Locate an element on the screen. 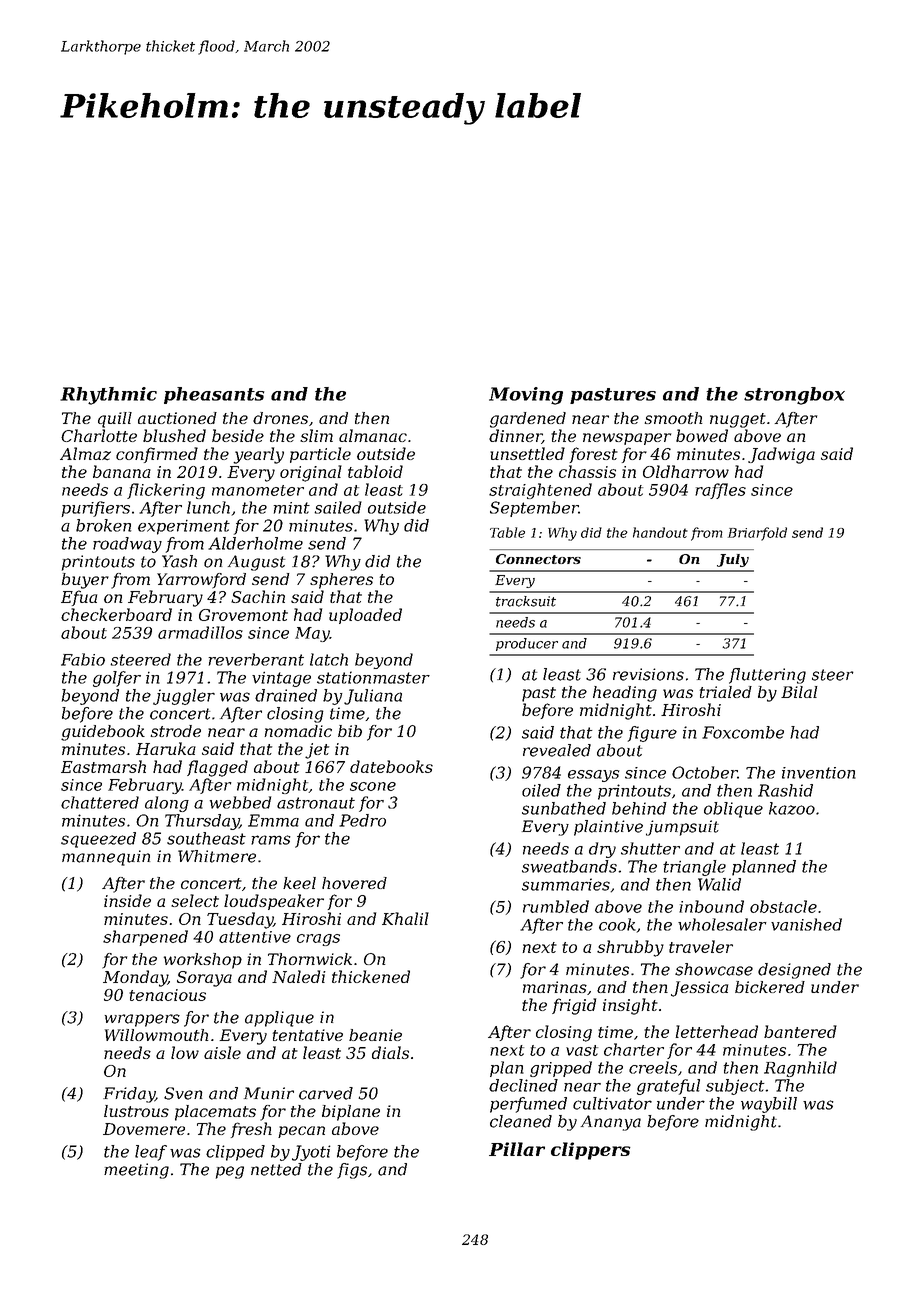  clippers is located at coordinates (590, 1151).
